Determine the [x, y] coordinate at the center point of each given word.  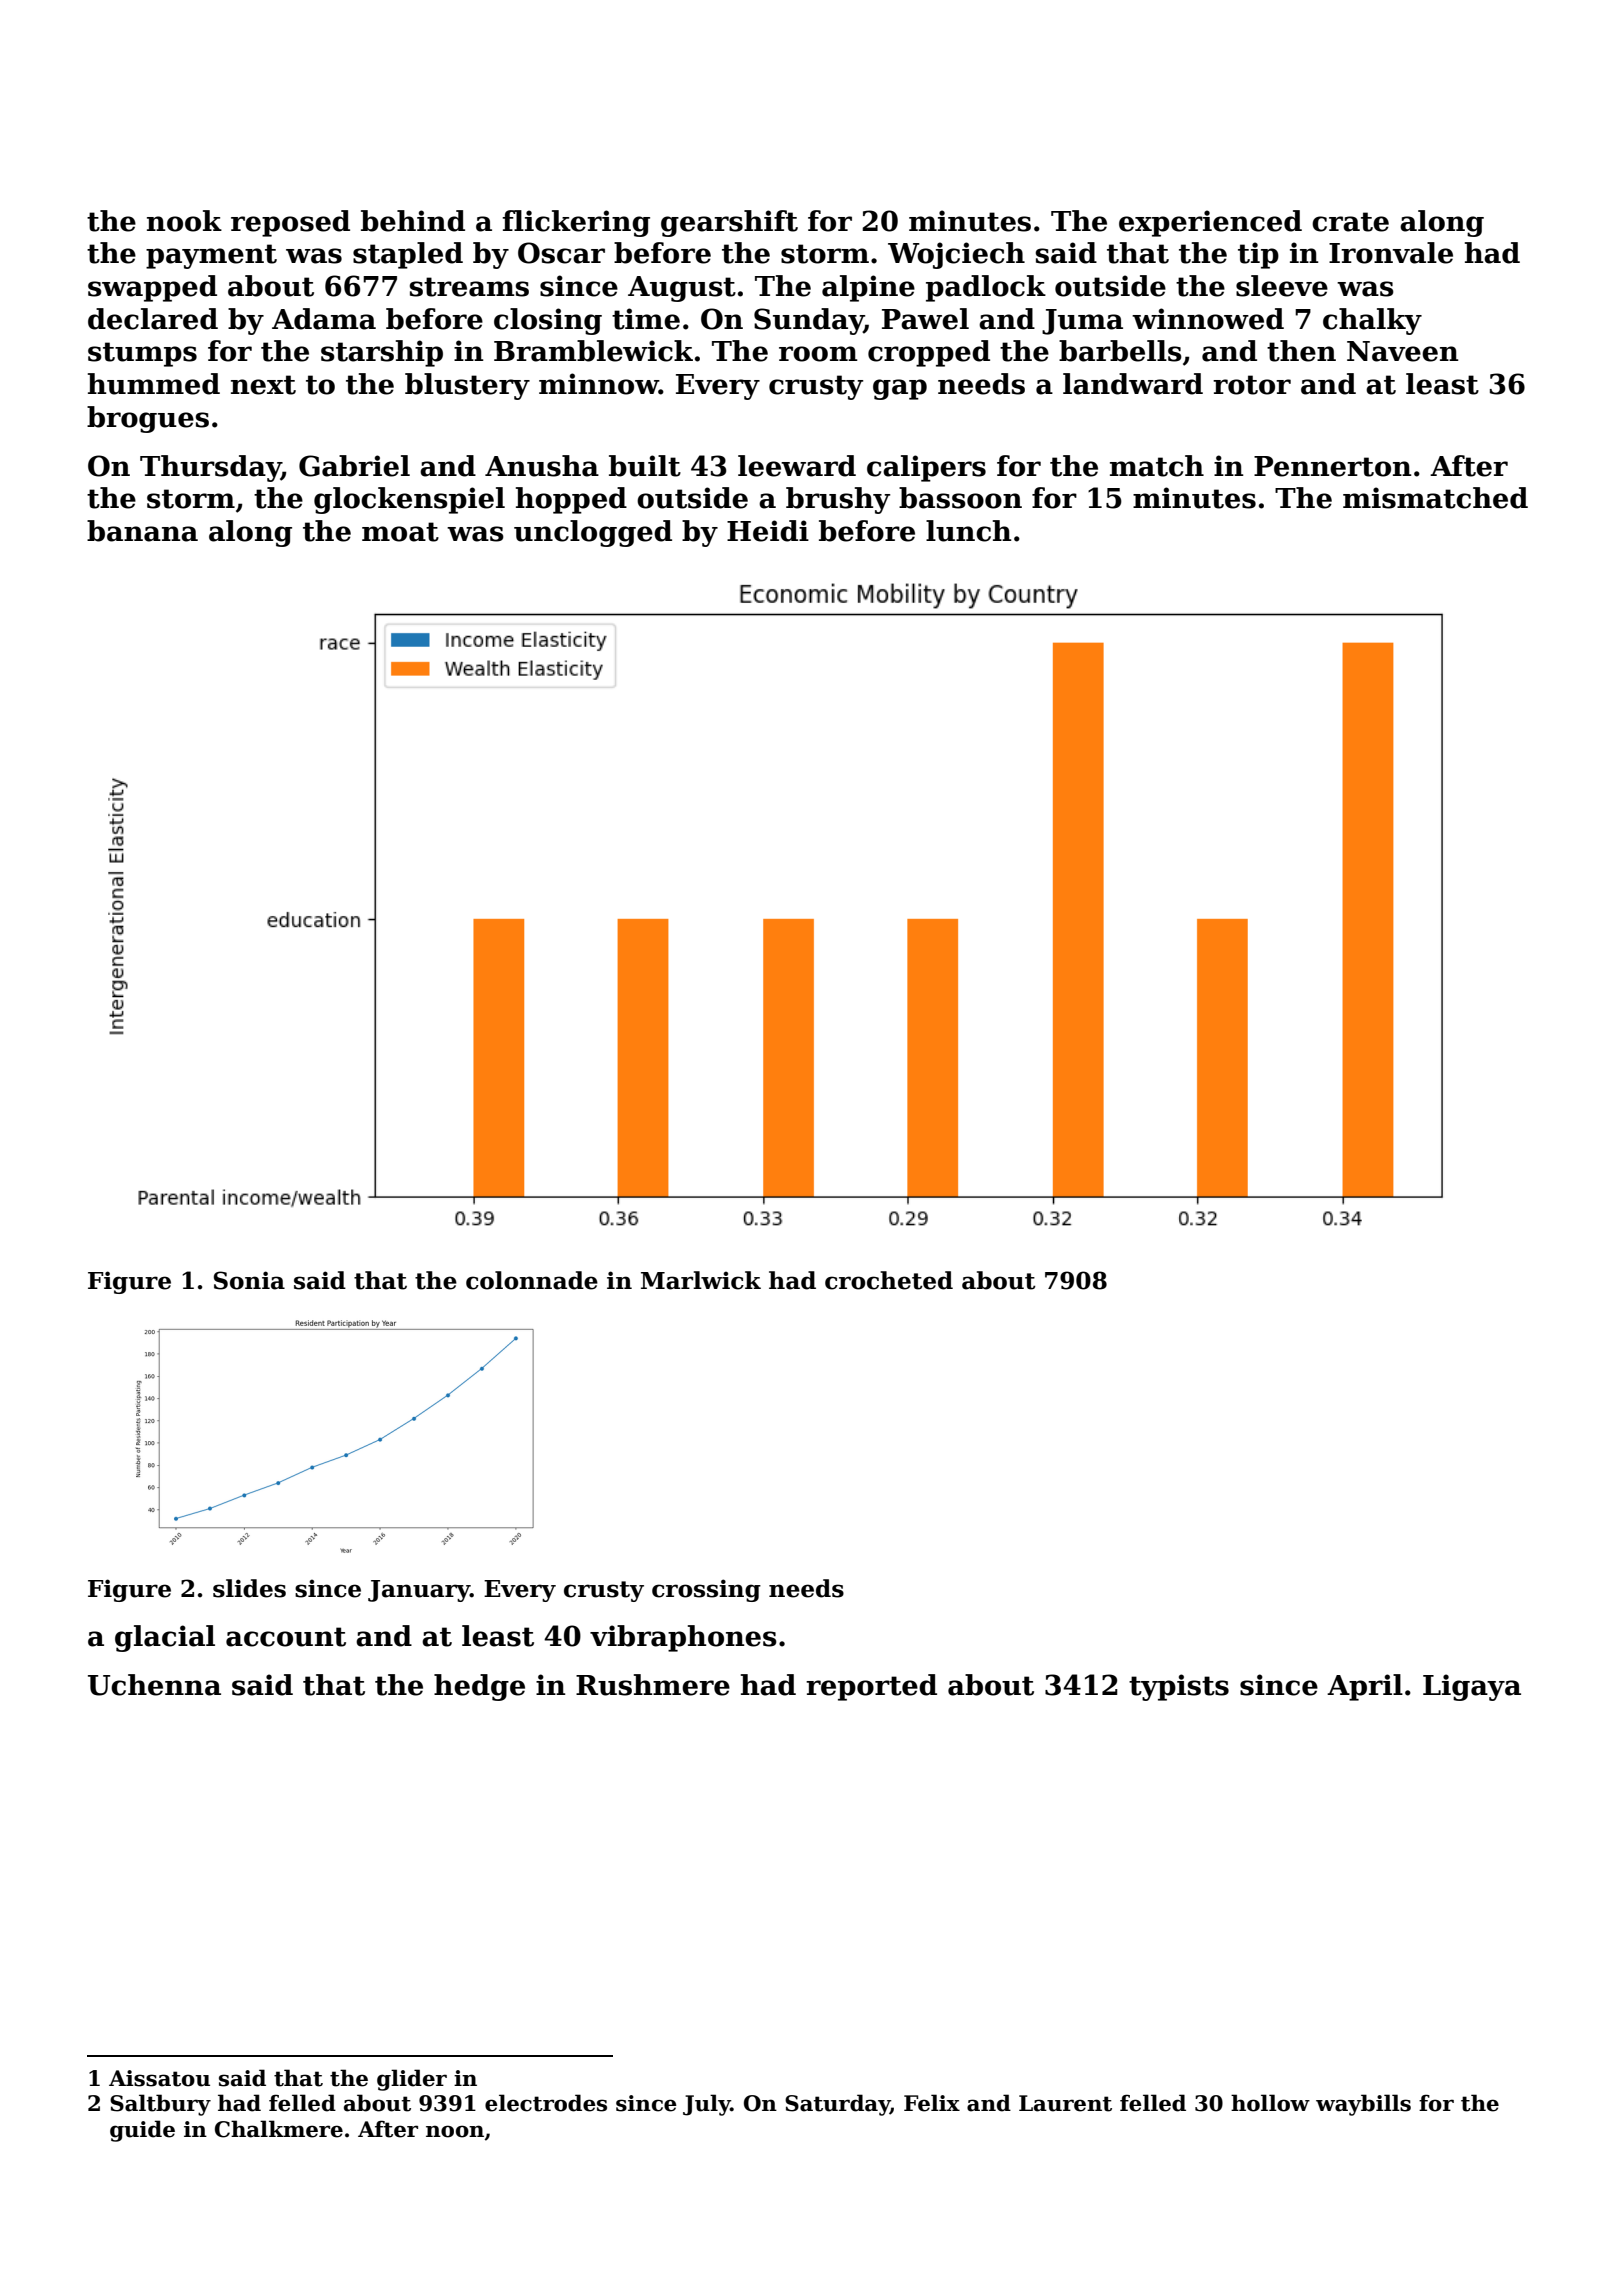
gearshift [729, 223]
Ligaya [1472, 1687]
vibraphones [683, 1638]
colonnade [532, 1280]
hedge [479, 1687]
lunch [969, 531]
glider [412, 2080]
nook [184, 221]
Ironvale [1391, 253]
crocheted [889, 1280]
